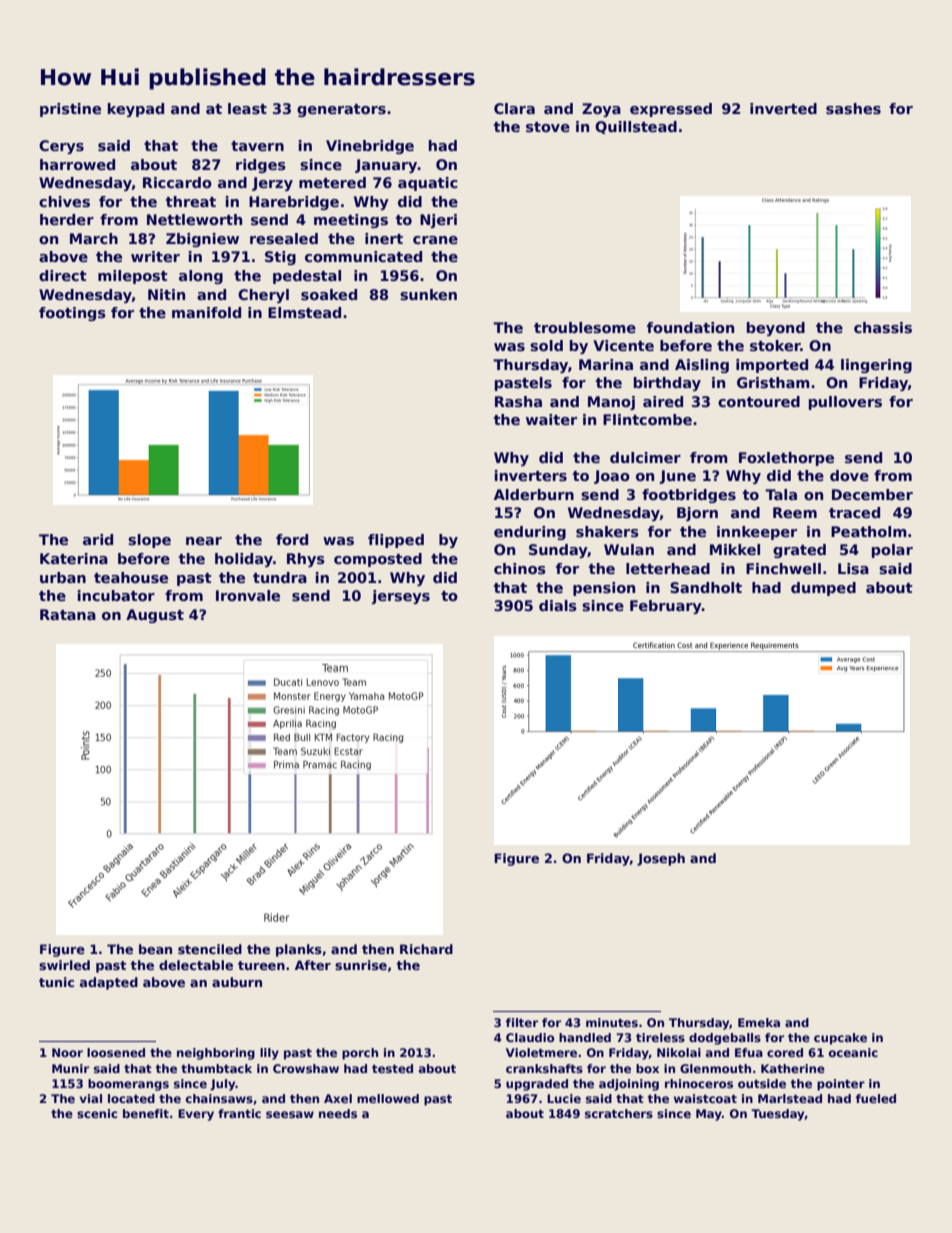  What do you see at coordinates (853, 108) in the screenshot?
I see `sashes` at bounding box center [853, 108].
